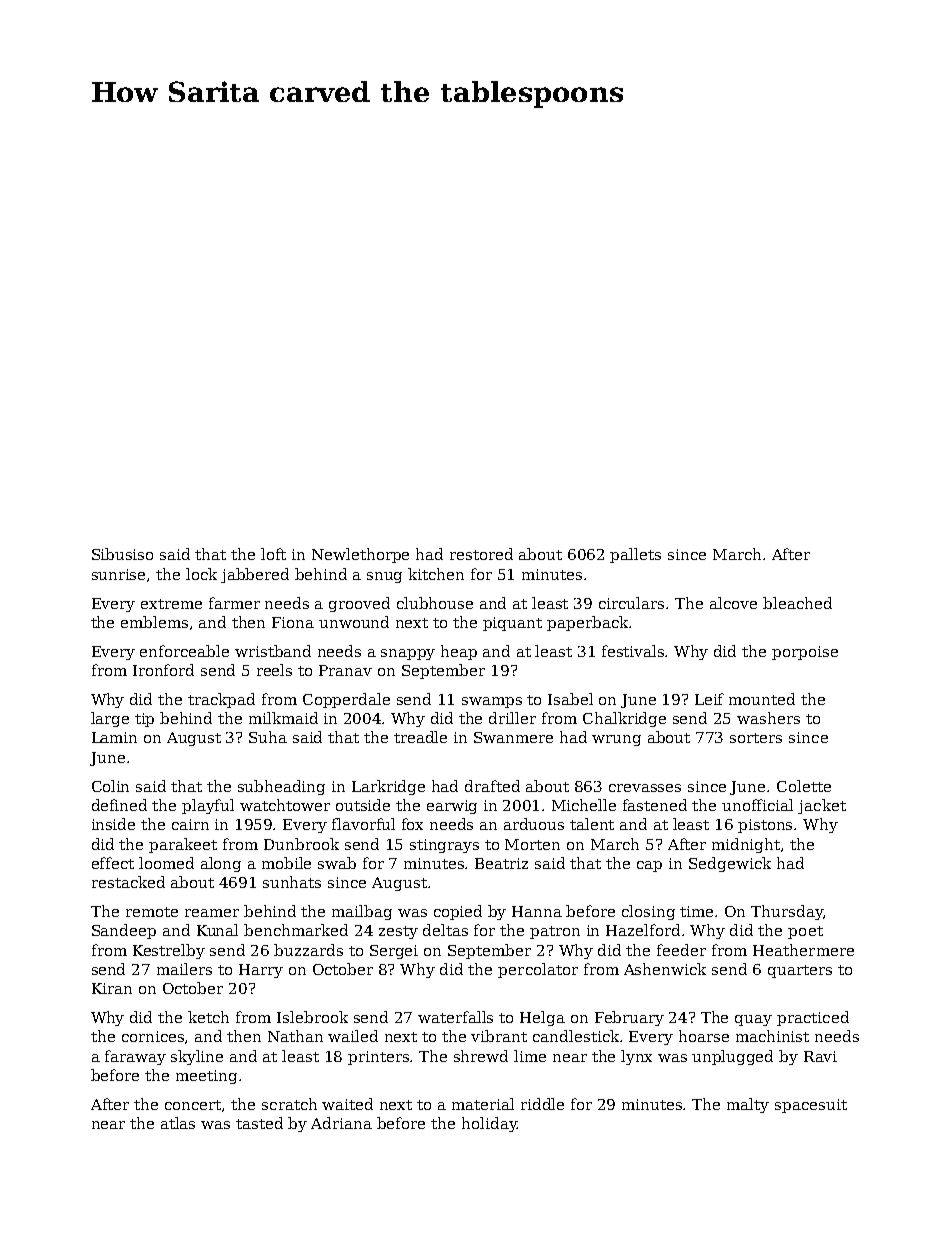  I want to click on mailers, so click(184, 969).
